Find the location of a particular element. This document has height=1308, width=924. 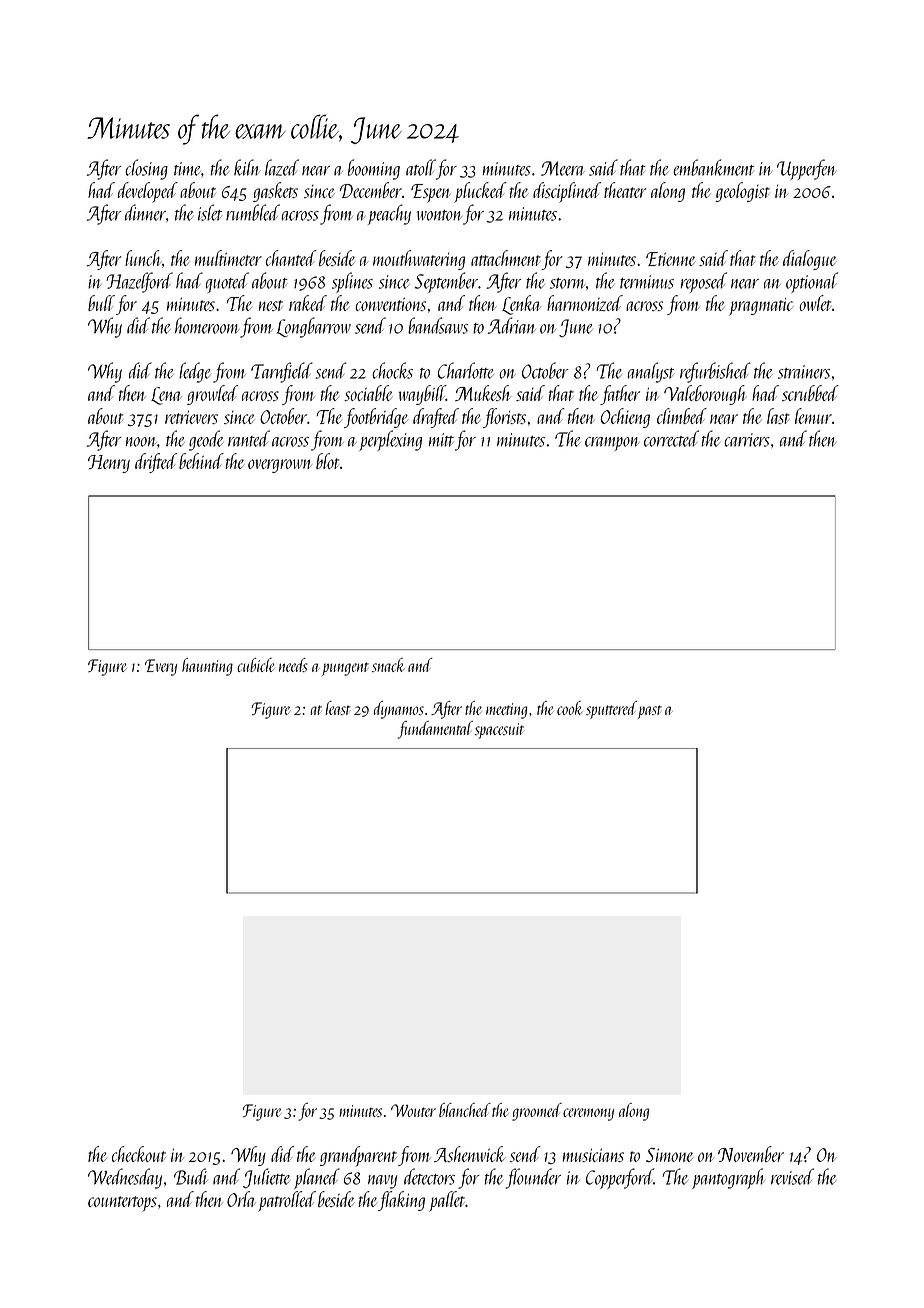

snack is located at coordinates (388, 665).
